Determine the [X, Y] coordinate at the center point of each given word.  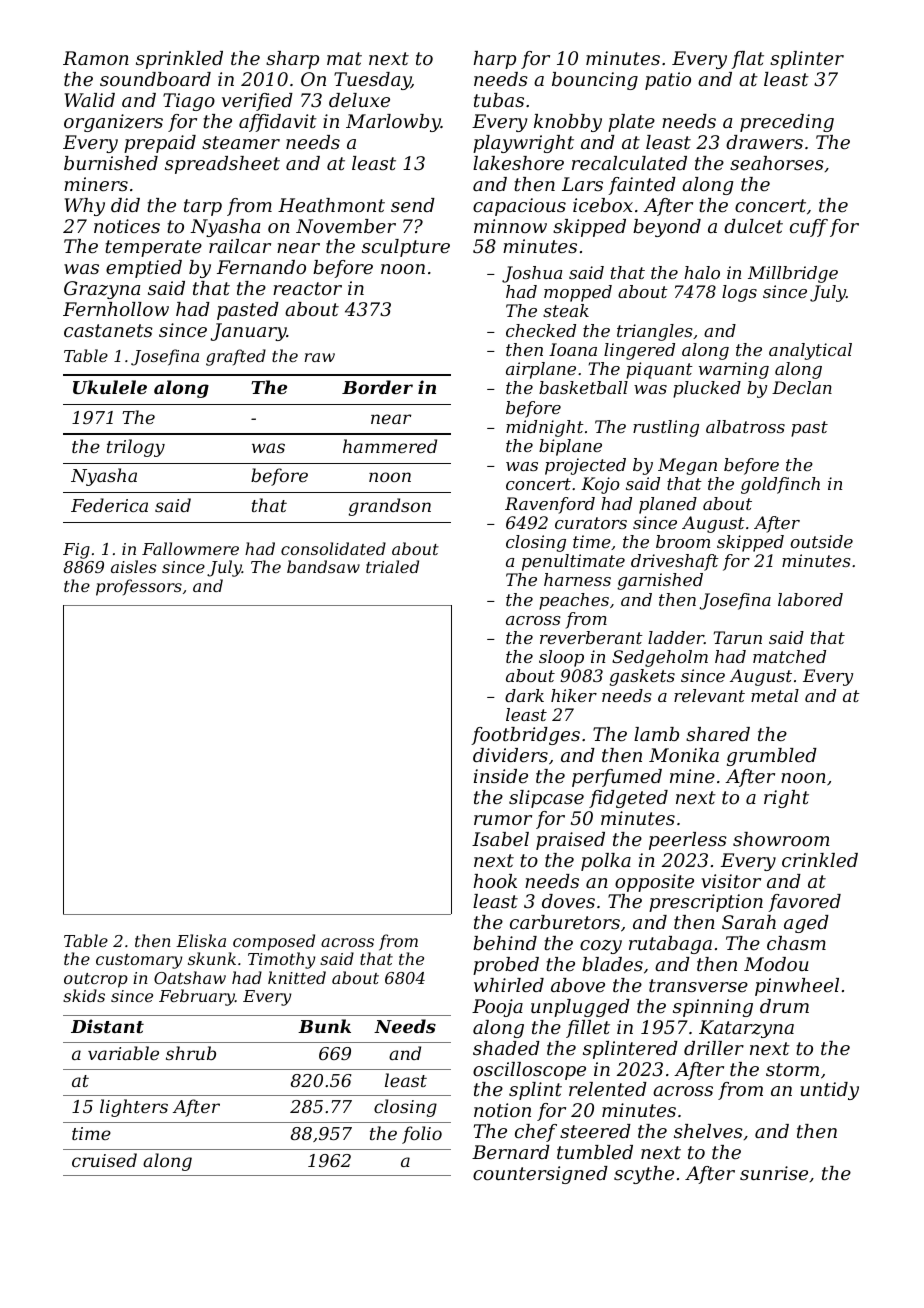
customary [139, 961]
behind [505, 943]
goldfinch [780, 485]
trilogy [136, 448]
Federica [109, 505]
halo [702, 272]
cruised [104, 1160]
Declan [802, 387]
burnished [111, 163]
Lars [582, 184]
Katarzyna [746, 1029]
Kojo [600, 485]
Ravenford [550, 505]
